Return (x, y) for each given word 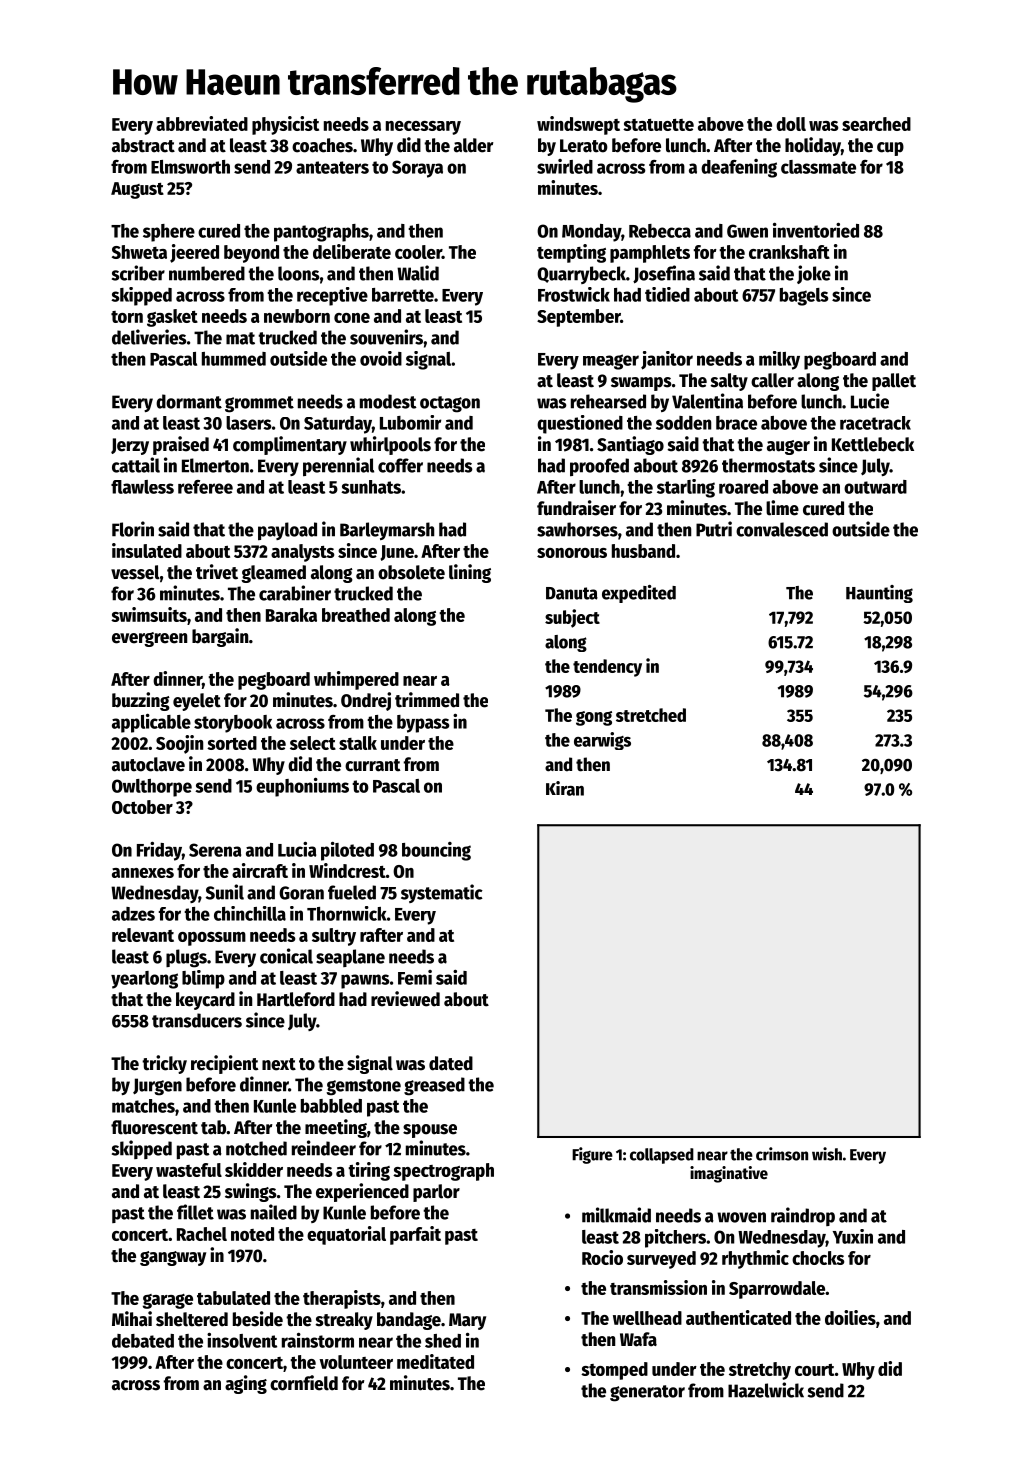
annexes (143, 873)
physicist (285, 125)
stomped (614, 1371)
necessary (423, 128)
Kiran (565, 788)
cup (890, 149)
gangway (173, 1258)
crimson (782, 1154)
